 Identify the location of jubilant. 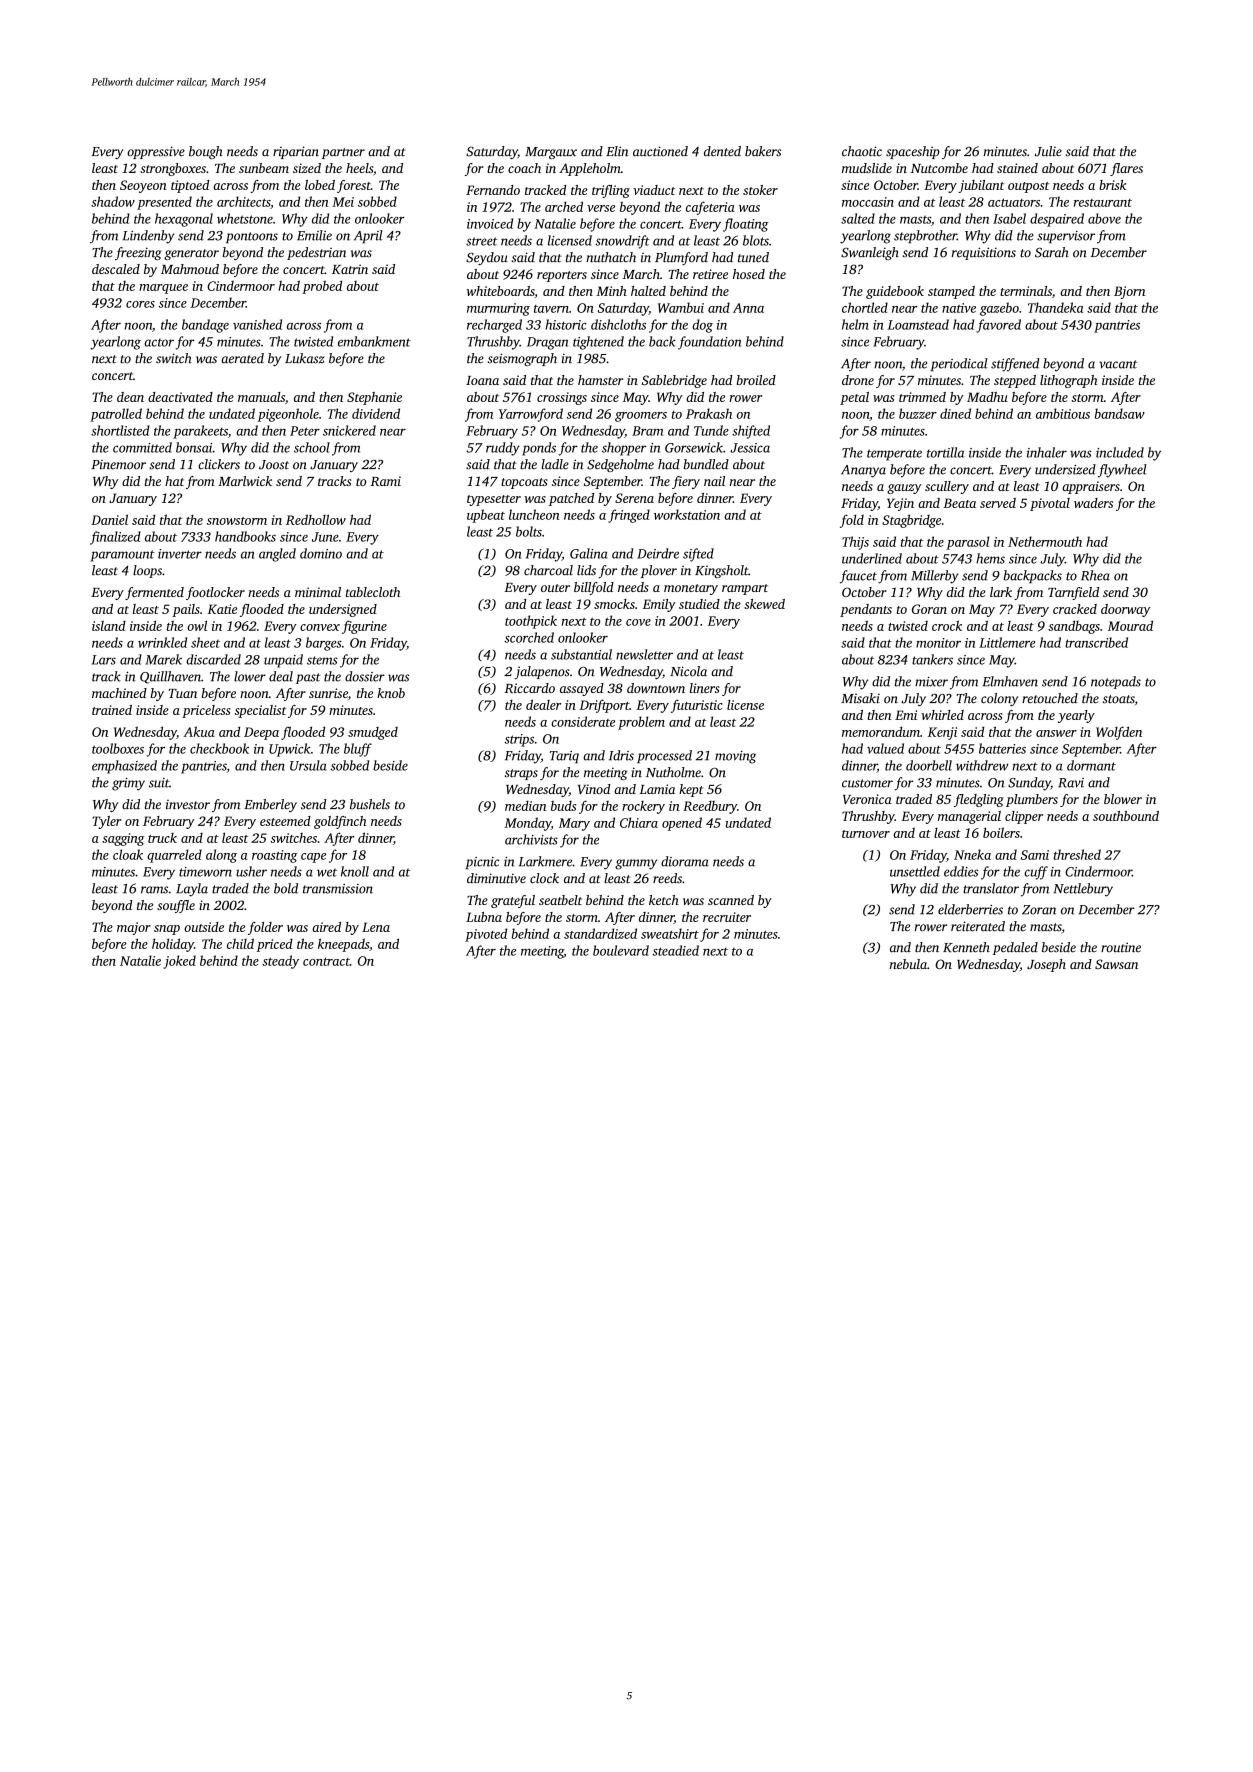
(981, 186).
